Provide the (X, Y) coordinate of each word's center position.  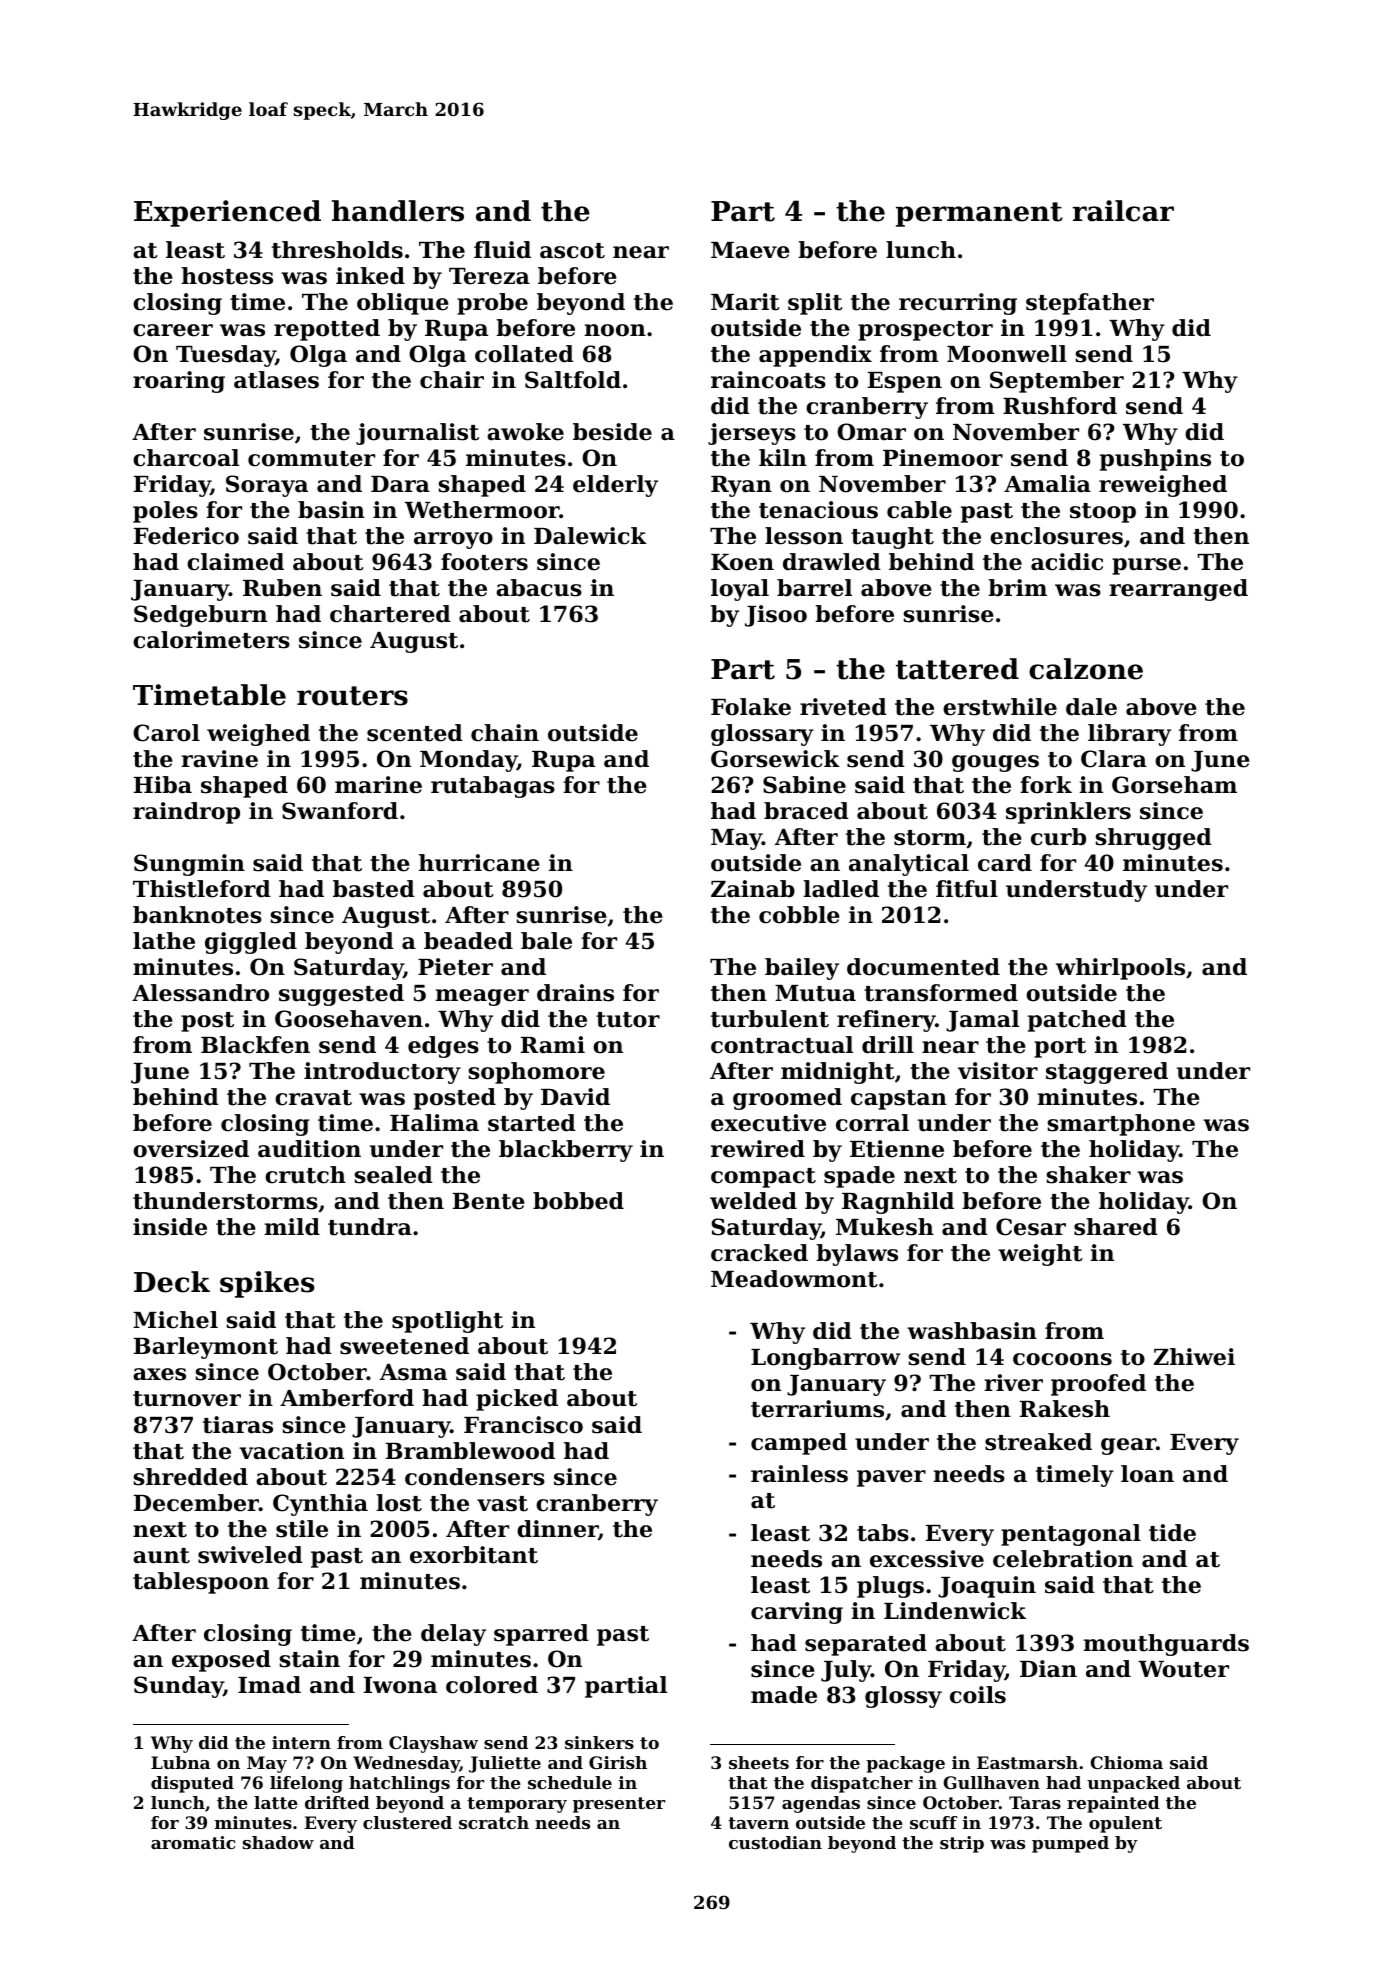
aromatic (193, 1842)
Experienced (227, 213)
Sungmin (189, 865)
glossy (903, 1697)
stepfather (1090, 304)
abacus (539, 588)
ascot (572, 251)
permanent (979, 214)
